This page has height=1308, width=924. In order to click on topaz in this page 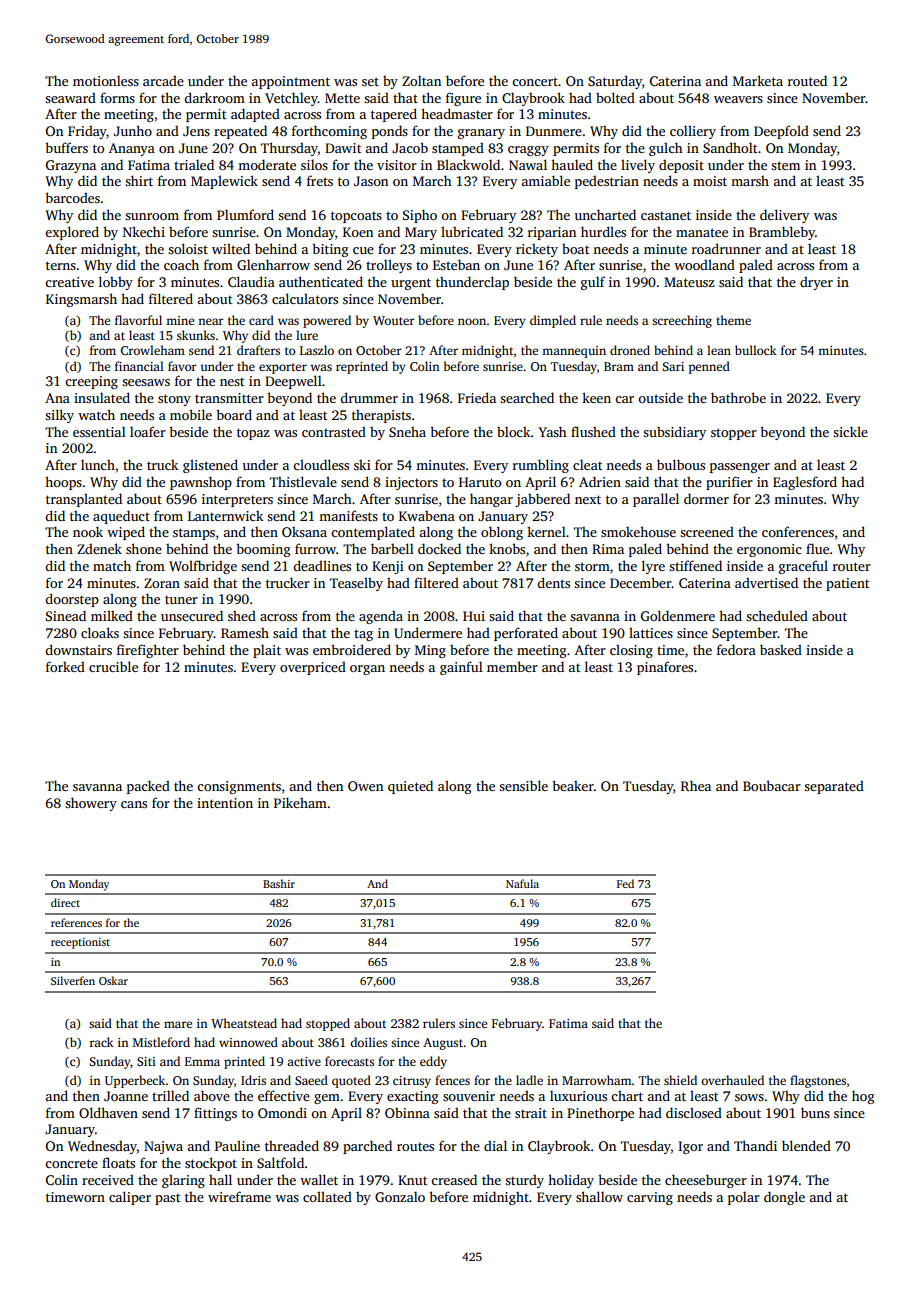, I will do `click(253, 434)`.
